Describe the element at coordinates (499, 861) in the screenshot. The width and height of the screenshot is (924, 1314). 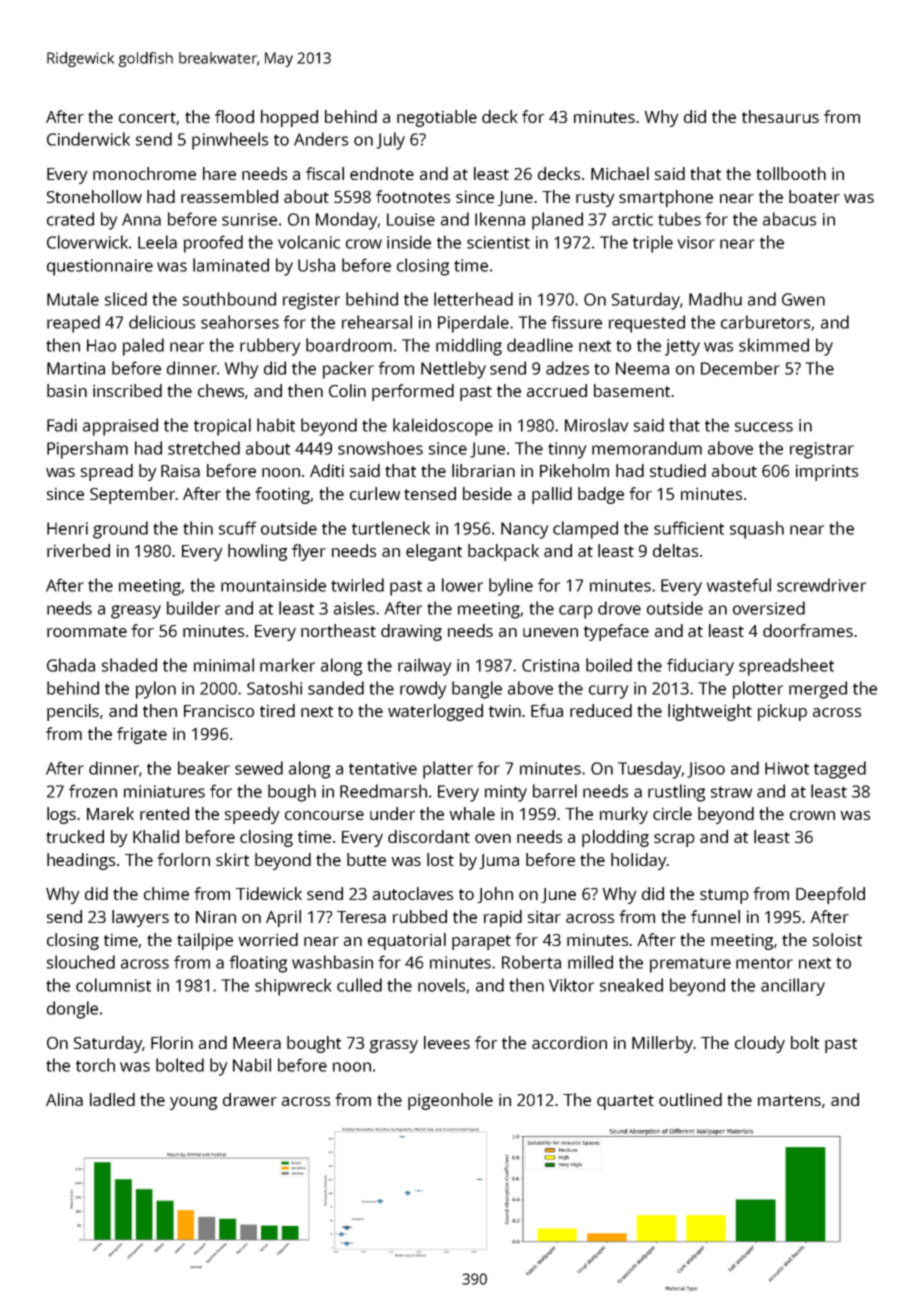
I see `Juma` at that location.
